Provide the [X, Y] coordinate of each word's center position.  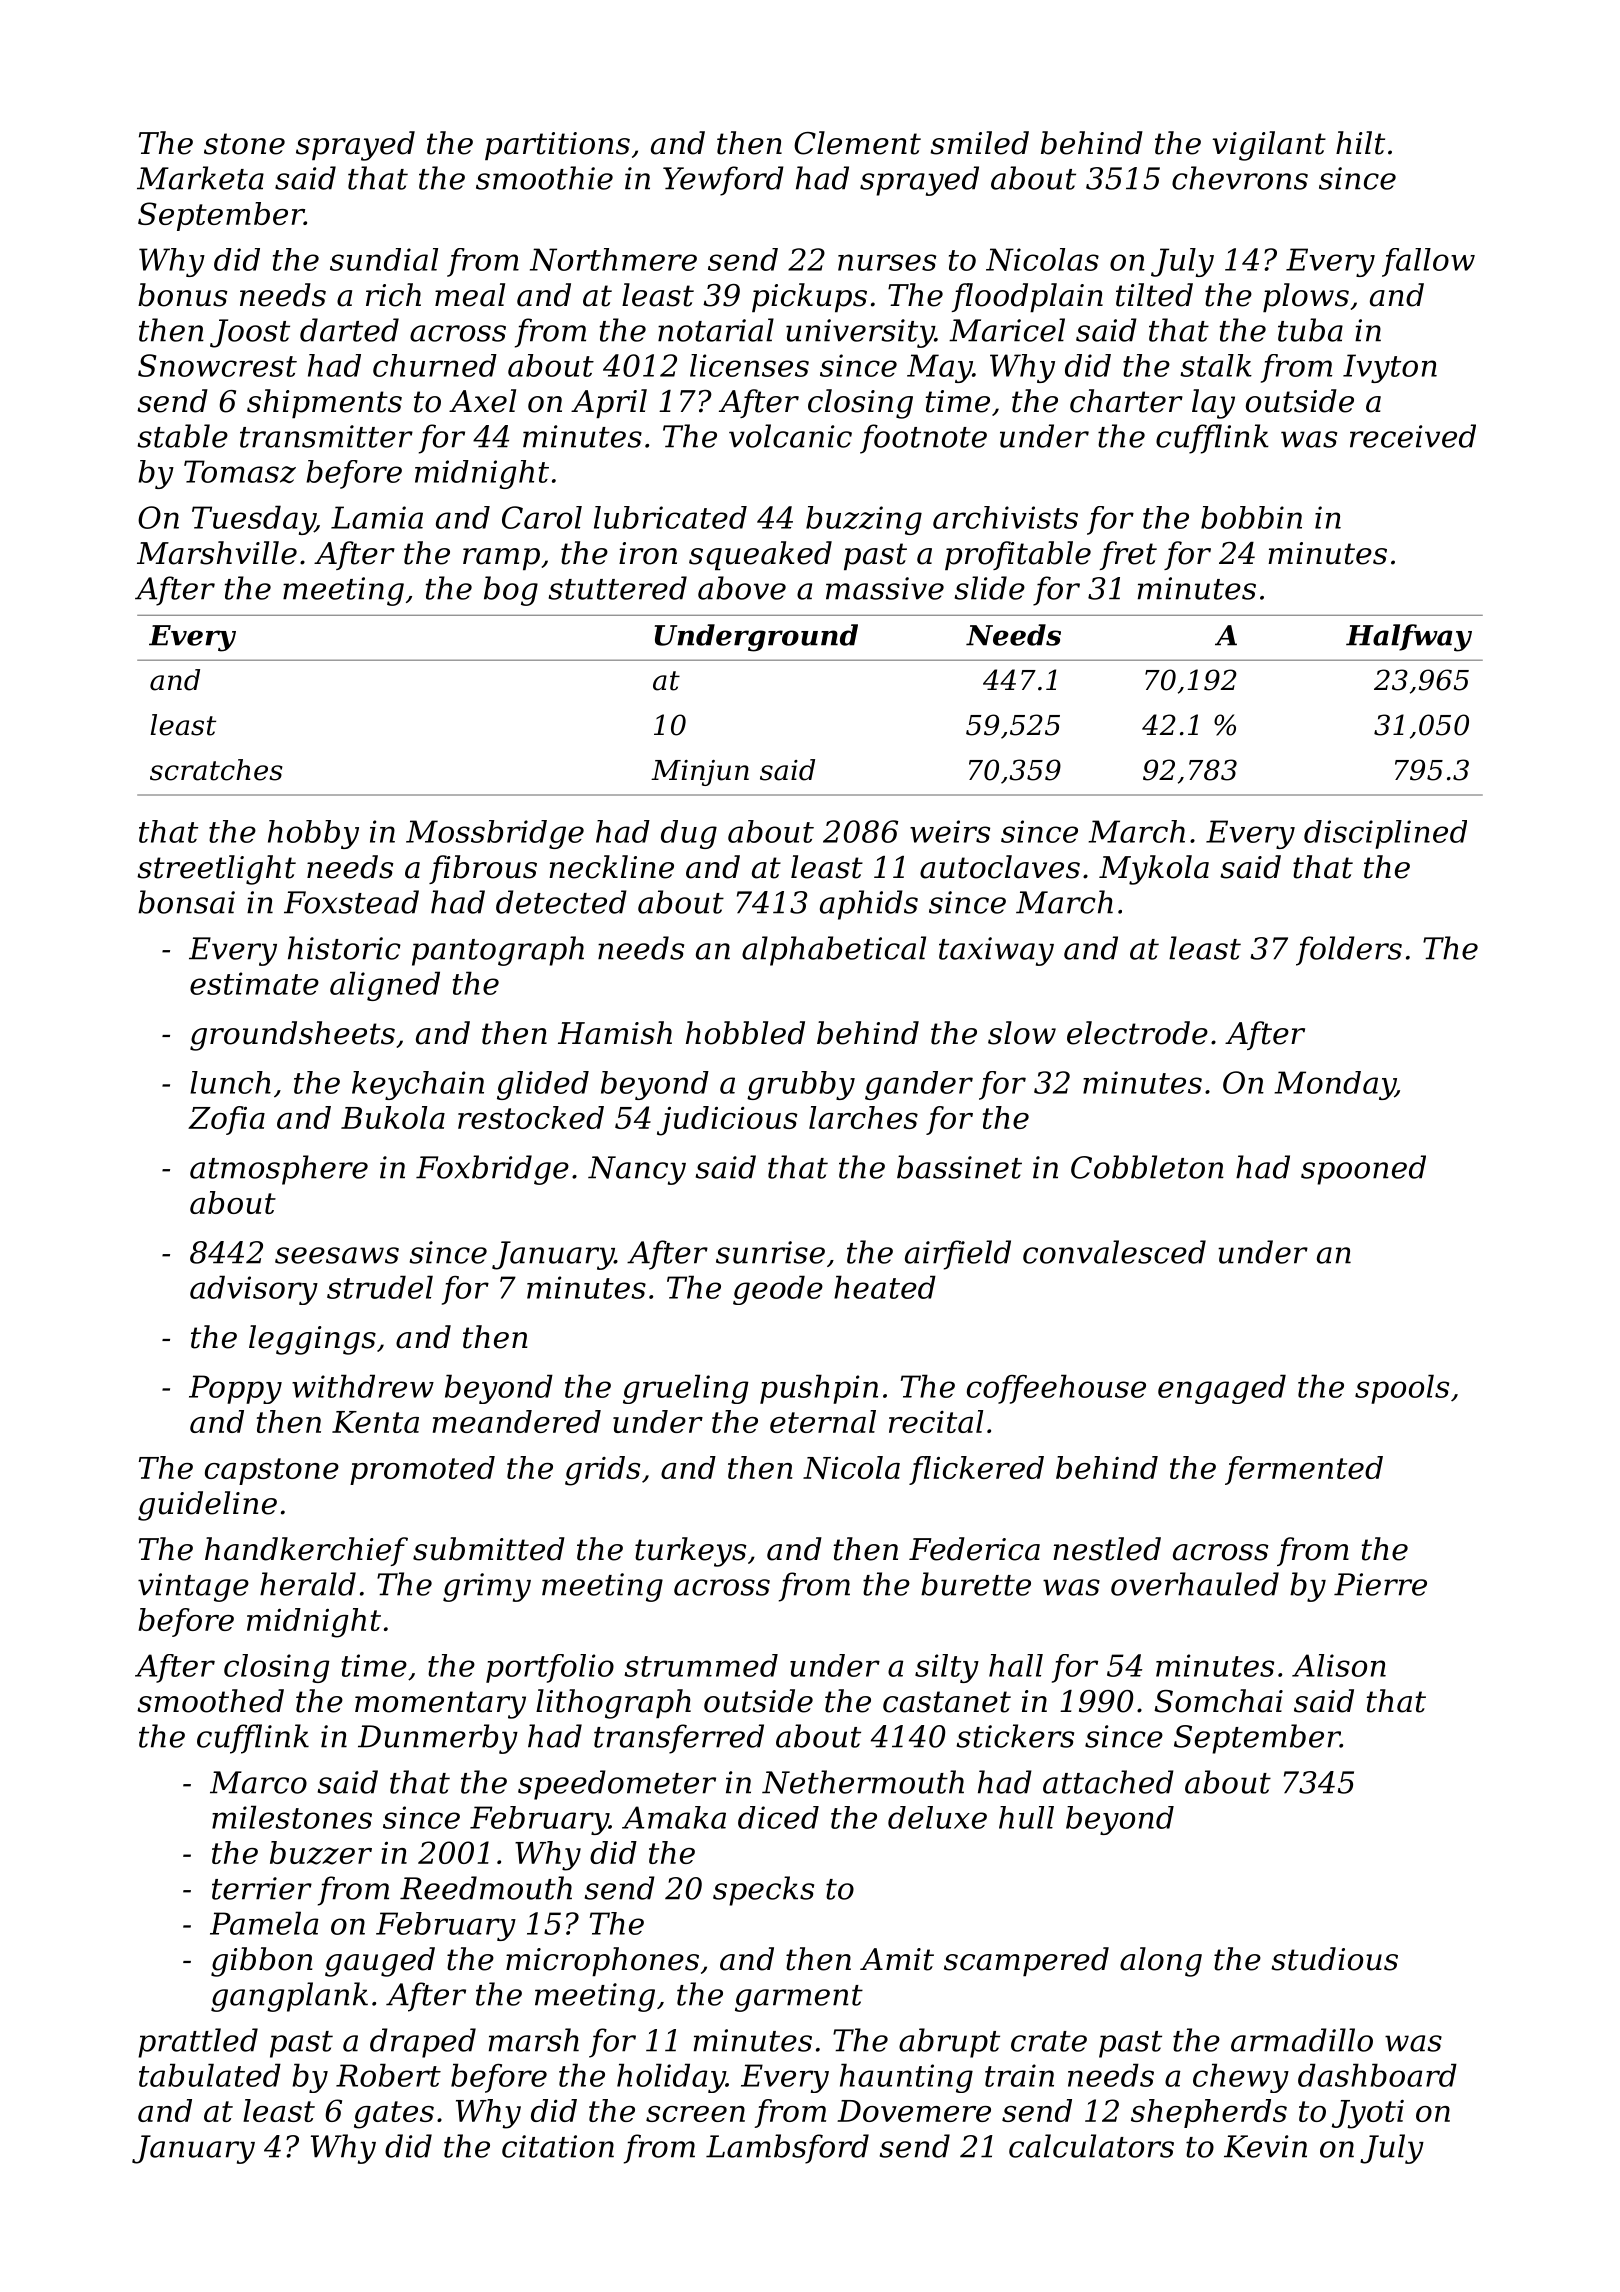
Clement [857, 143]
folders [1349, 951]
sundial [384, 259]
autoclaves [1000, 867]
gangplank [289, 1997]
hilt [1360, 143]
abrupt [949, 2043]
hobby [313, 834]
